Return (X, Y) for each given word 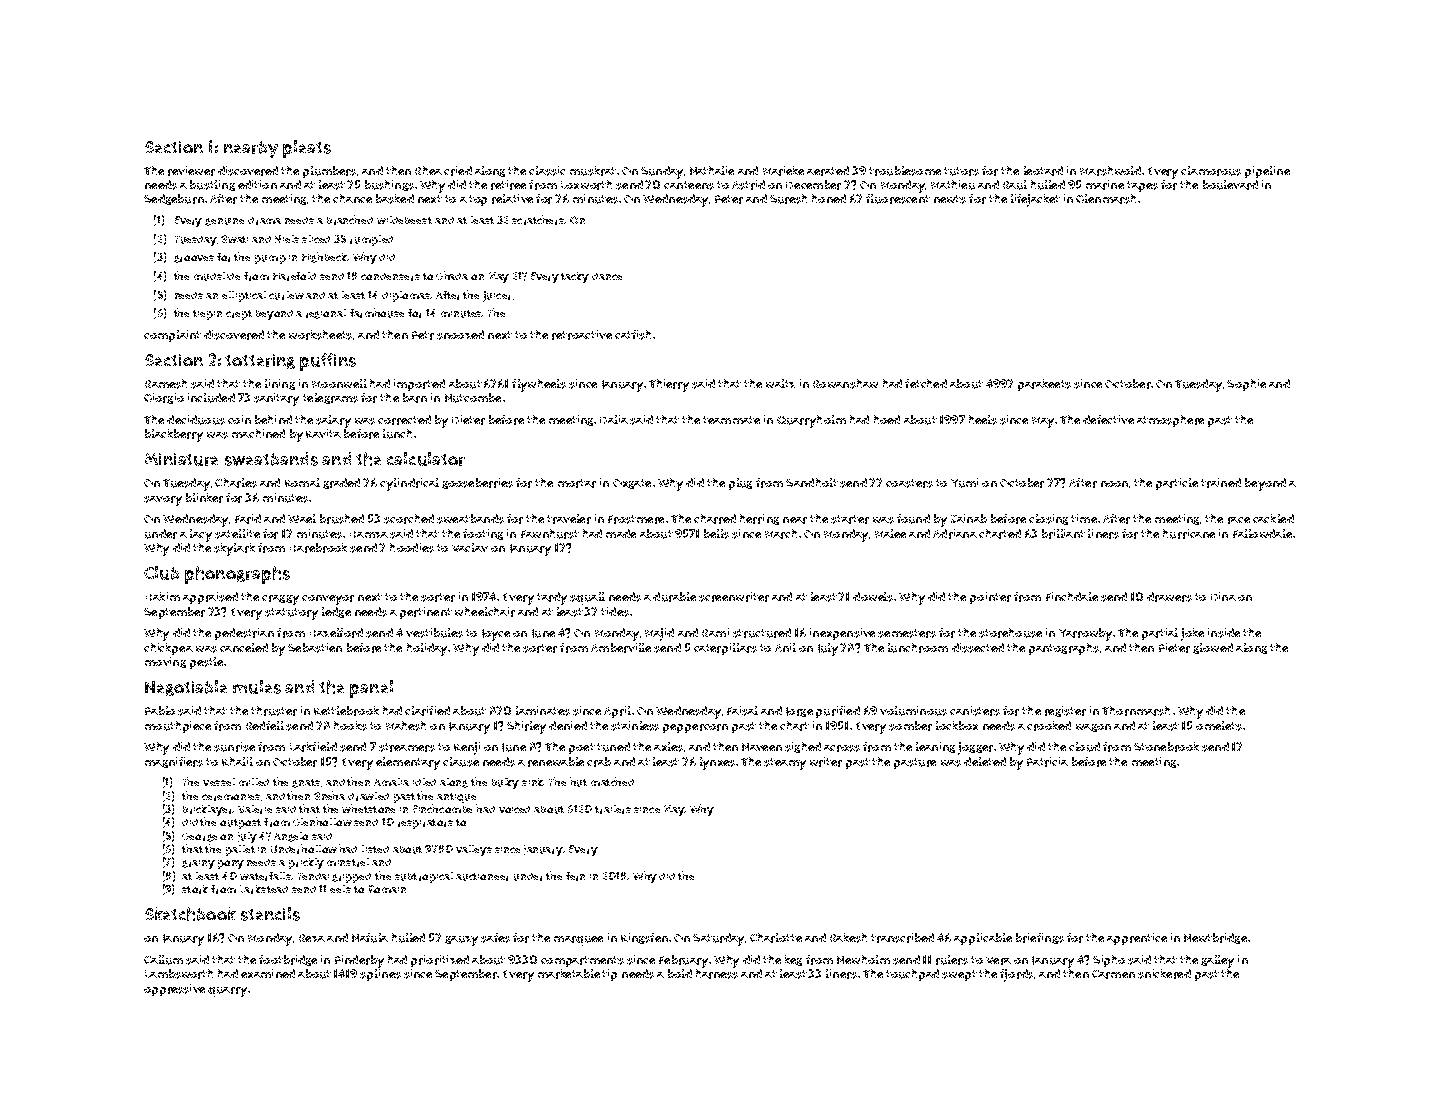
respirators (425, 824)
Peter (729, 199)
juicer (496, 296)
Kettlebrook (346, 711)
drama (264, 221)
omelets (1219, 726)
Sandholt (812, 482)
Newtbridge (1215, 938)
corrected (404, 420)
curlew (286, 295)
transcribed (902, 938)
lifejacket (1035, 200)
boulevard (1230, 185)
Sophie (1246, 385)
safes (495, 938)
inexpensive (842, 634)
